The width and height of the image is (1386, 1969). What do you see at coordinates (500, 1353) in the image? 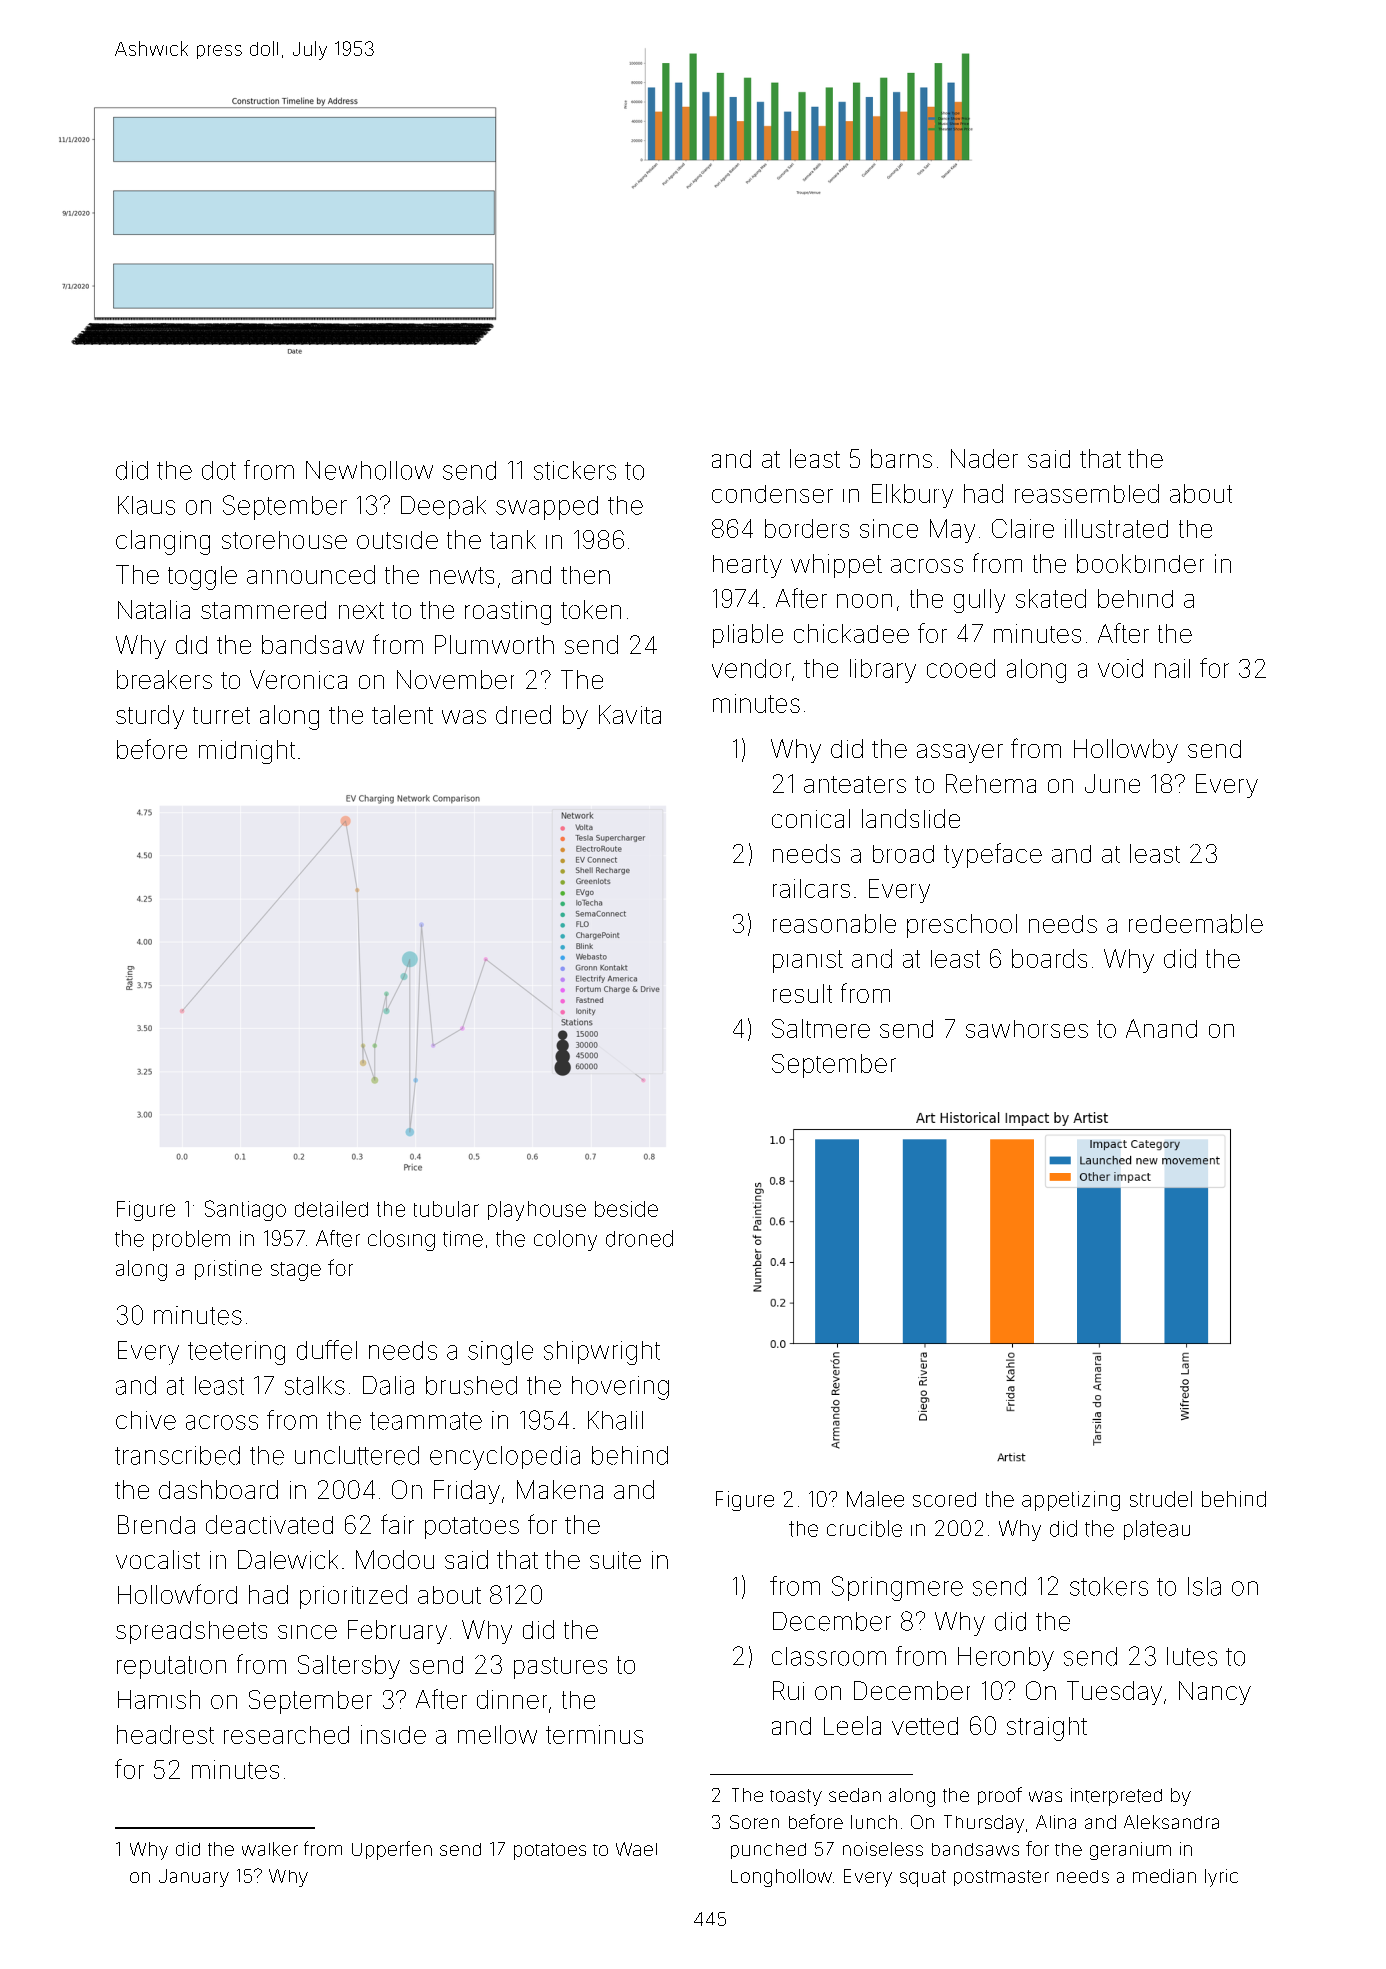
I see `single` at bounding box center [500, 1353].
